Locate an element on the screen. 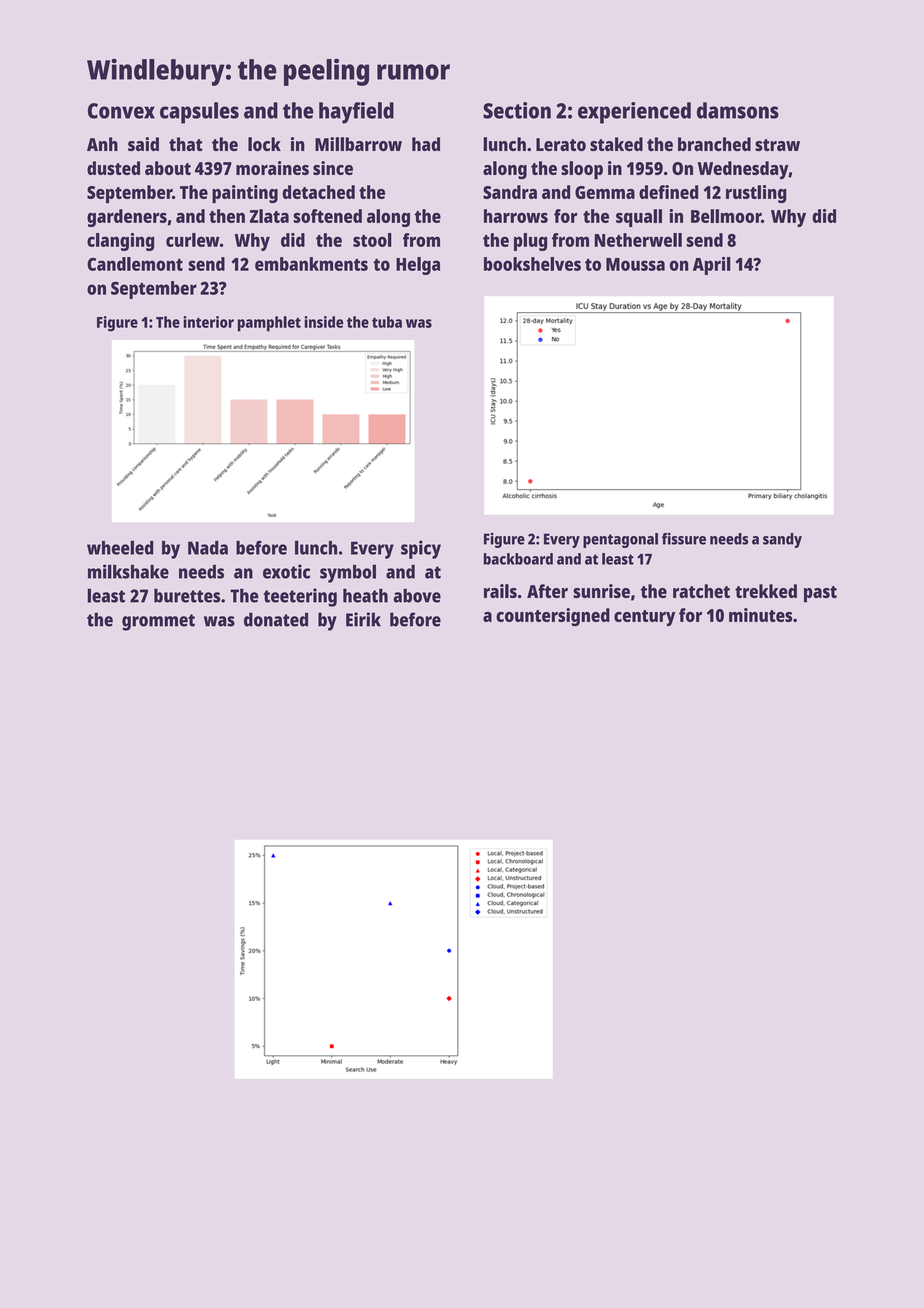  Anh is located at coordinates (102, 144).
